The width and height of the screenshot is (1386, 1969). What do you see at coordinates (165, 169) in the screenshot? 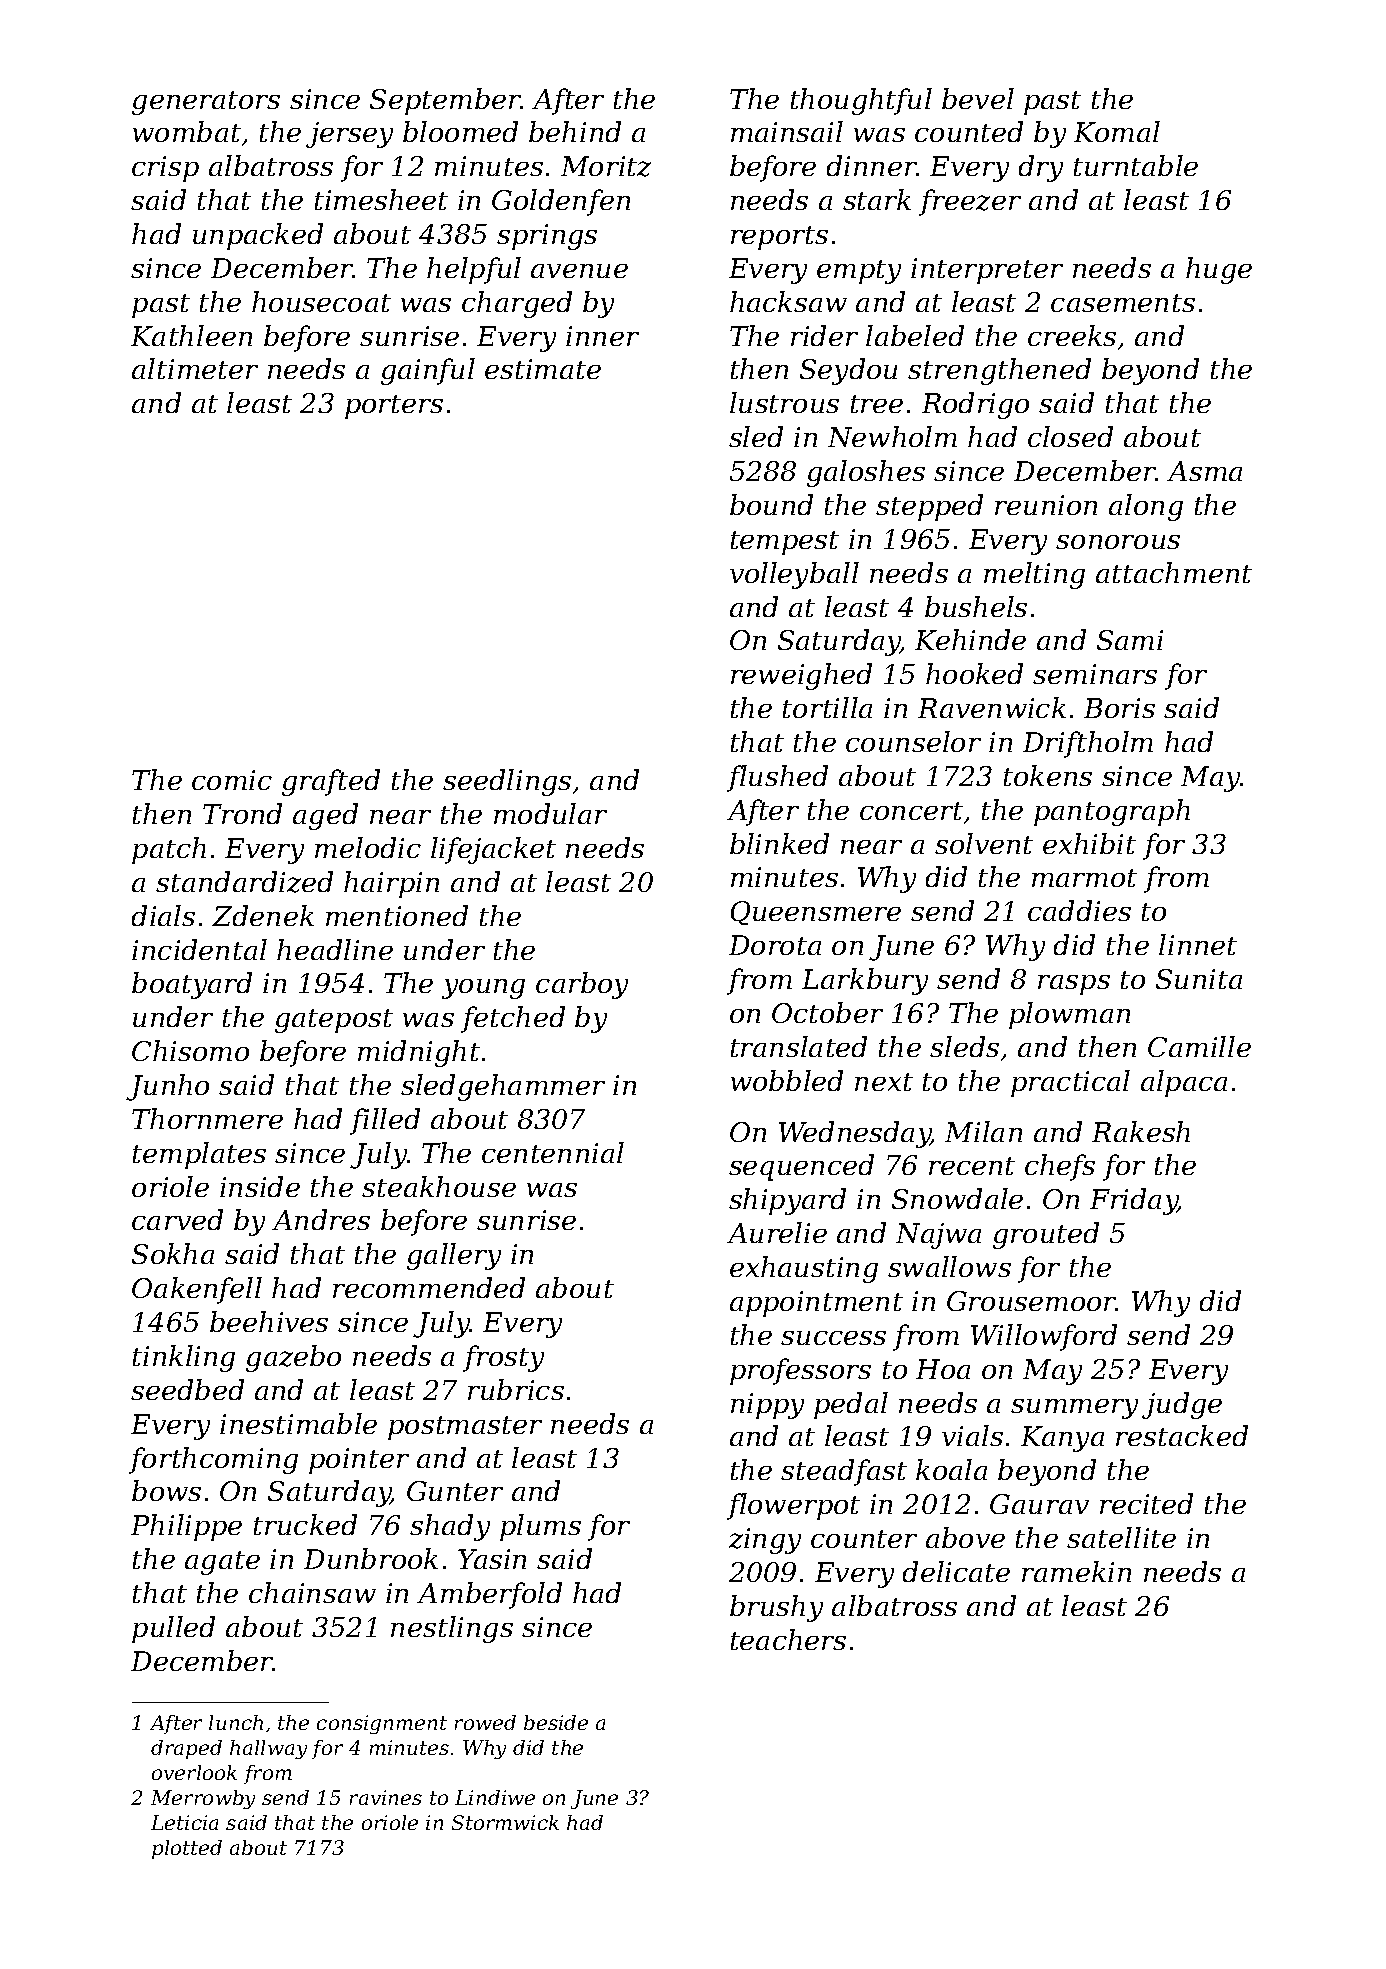
I see `crisp` at bounding box center [165, 169].
